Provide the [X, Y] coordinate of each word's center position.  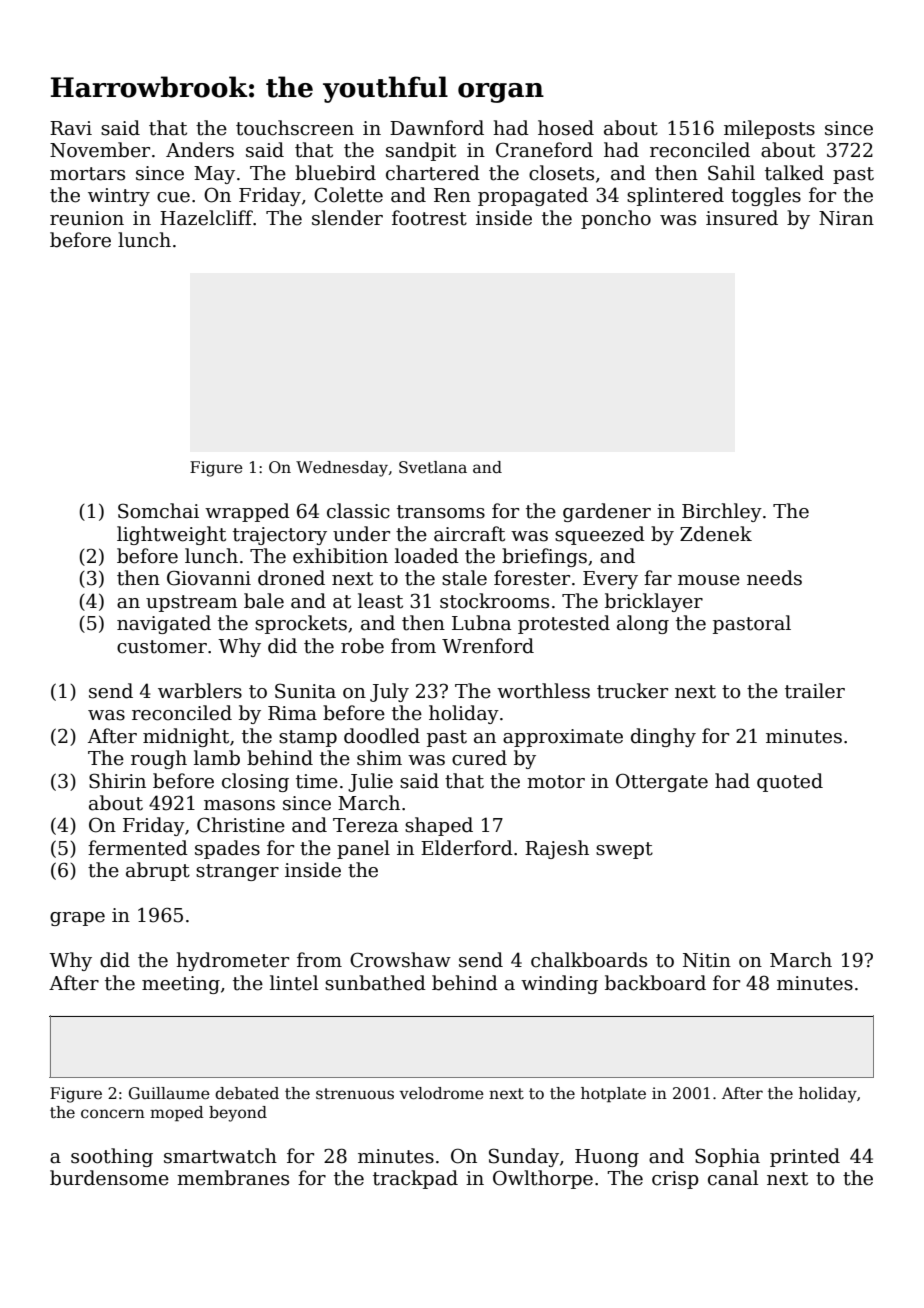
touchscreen [295, 128]
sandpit [421, 151]
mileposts [769, 129]
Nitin [707, 960]
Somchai [158, 511]
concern [113, 1113]
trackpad [415, 1179]
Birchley [722, 512]
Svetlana [433, 467]
